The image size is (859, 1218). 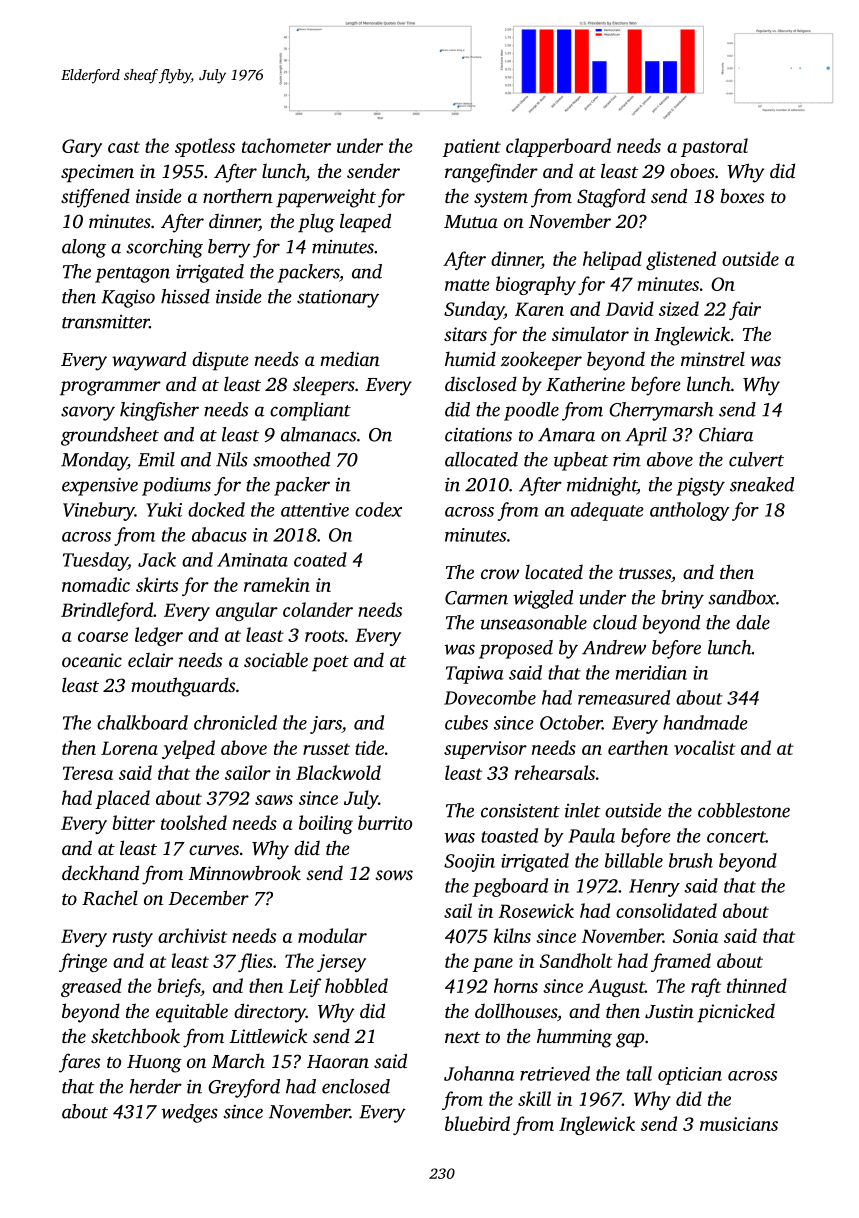 I want to click on oceanic, so click(x=92, y=660).
